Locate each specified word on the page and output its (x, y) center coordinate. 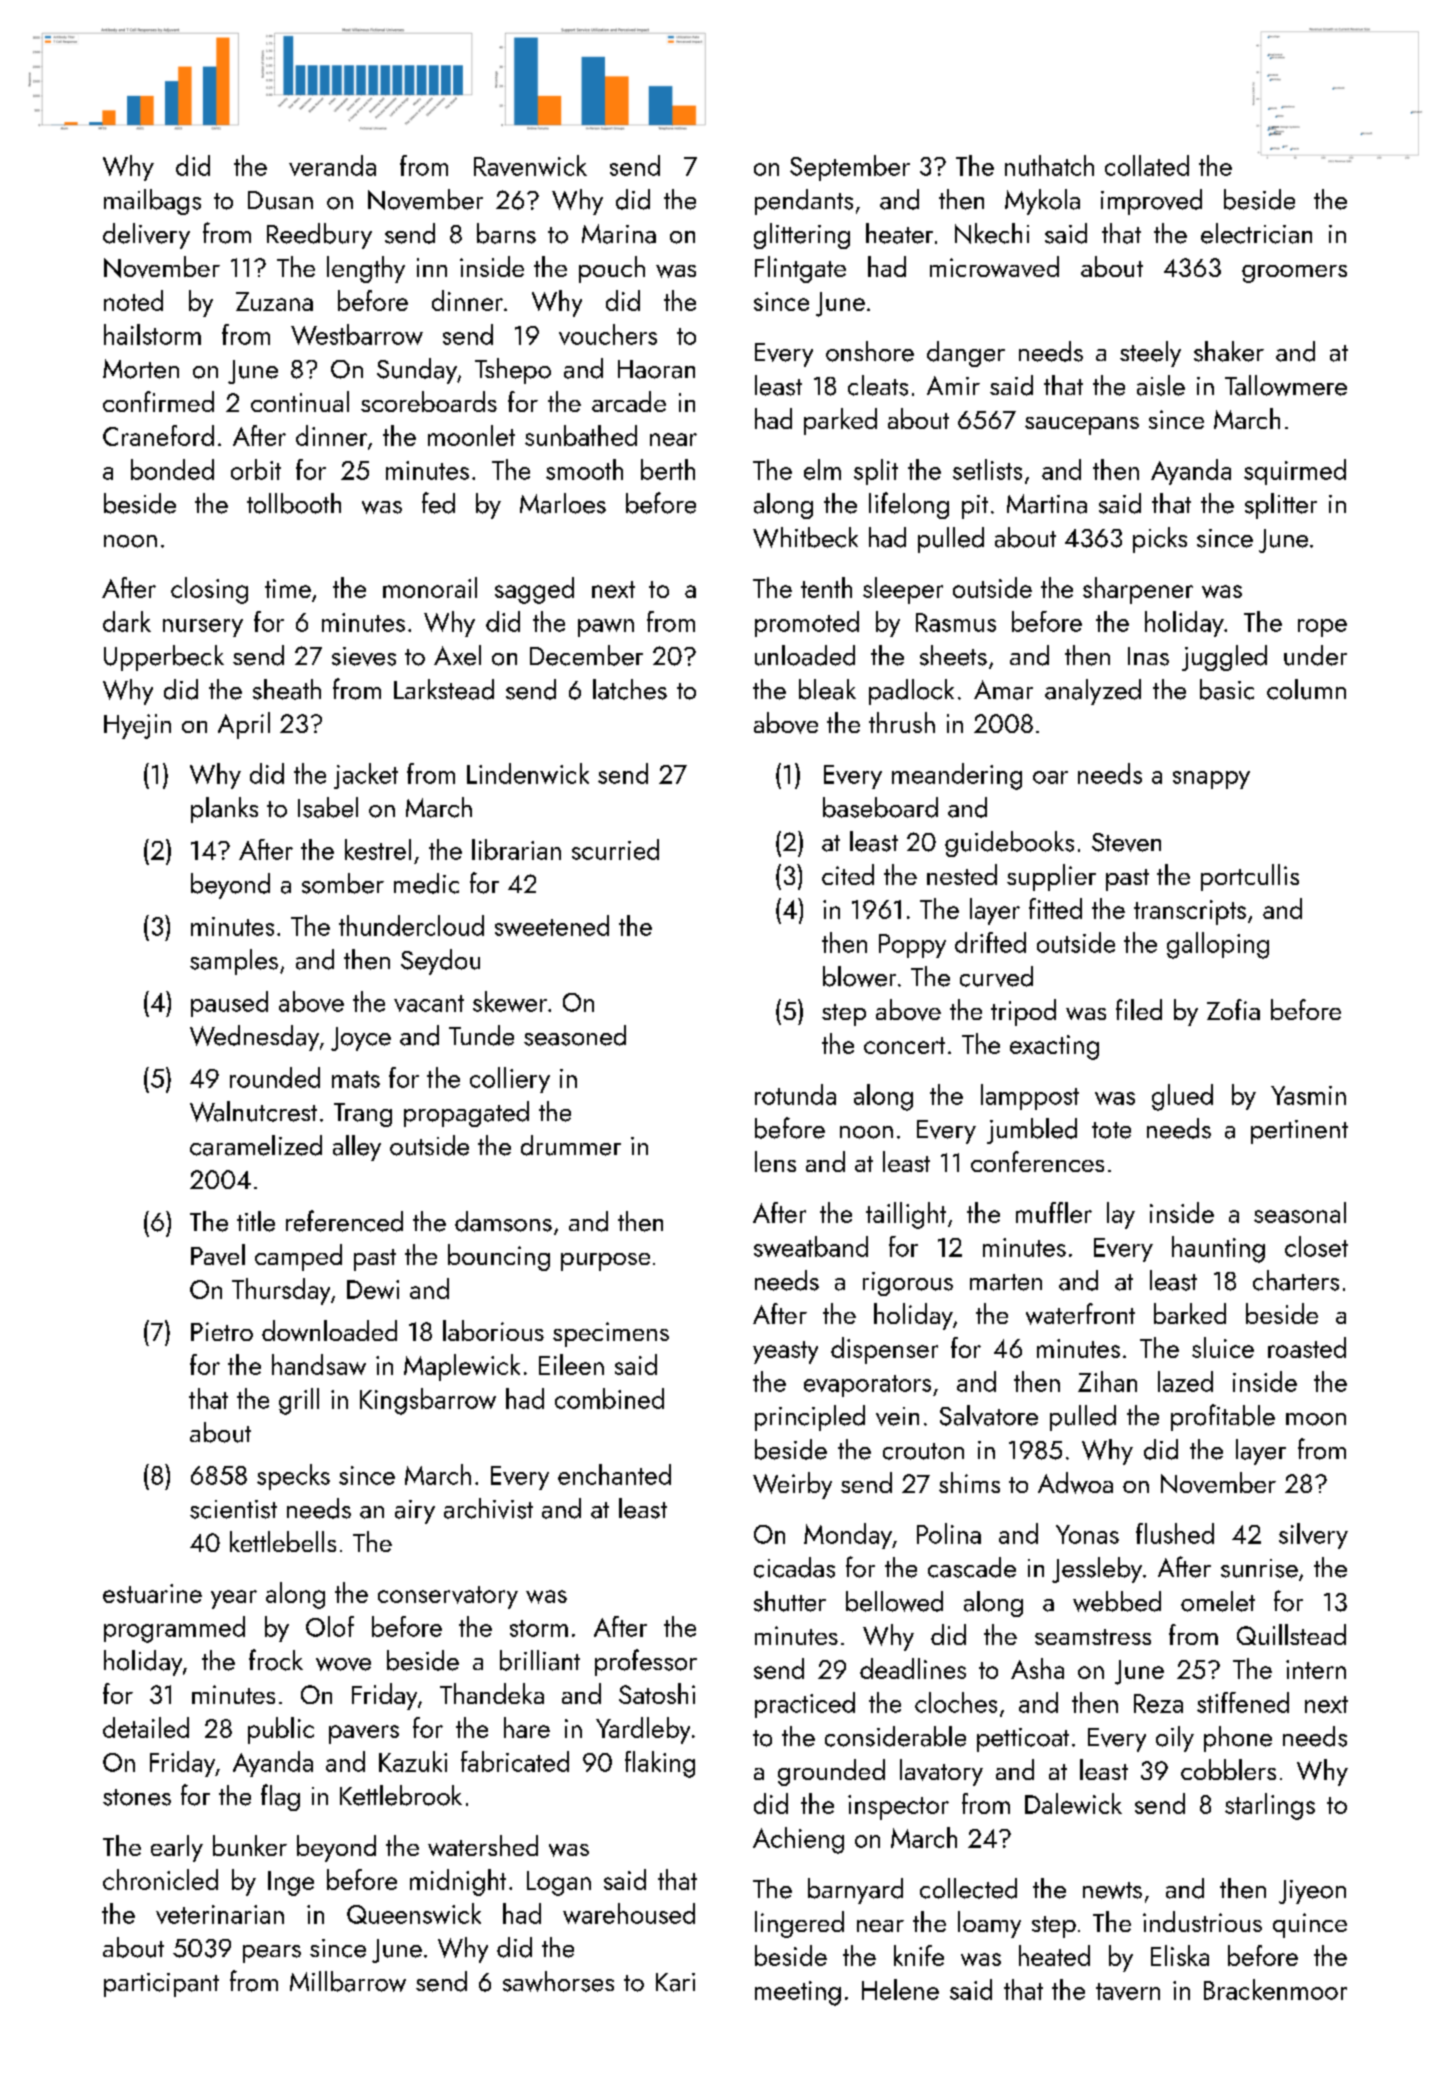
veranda (332, 165)
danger (966, 354)
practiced (805, 1705)
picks (1160, 540)
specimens (611, 1334)
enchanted (614, 1474)
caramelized (256, 1145)
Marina (619, 234)
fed (438, 503)
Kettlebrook (401, 1795)
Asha (1037, 1668)
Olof (330, 1626)
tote (1111, 1130)
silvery (1313, 1536)
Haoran (656, 369)
